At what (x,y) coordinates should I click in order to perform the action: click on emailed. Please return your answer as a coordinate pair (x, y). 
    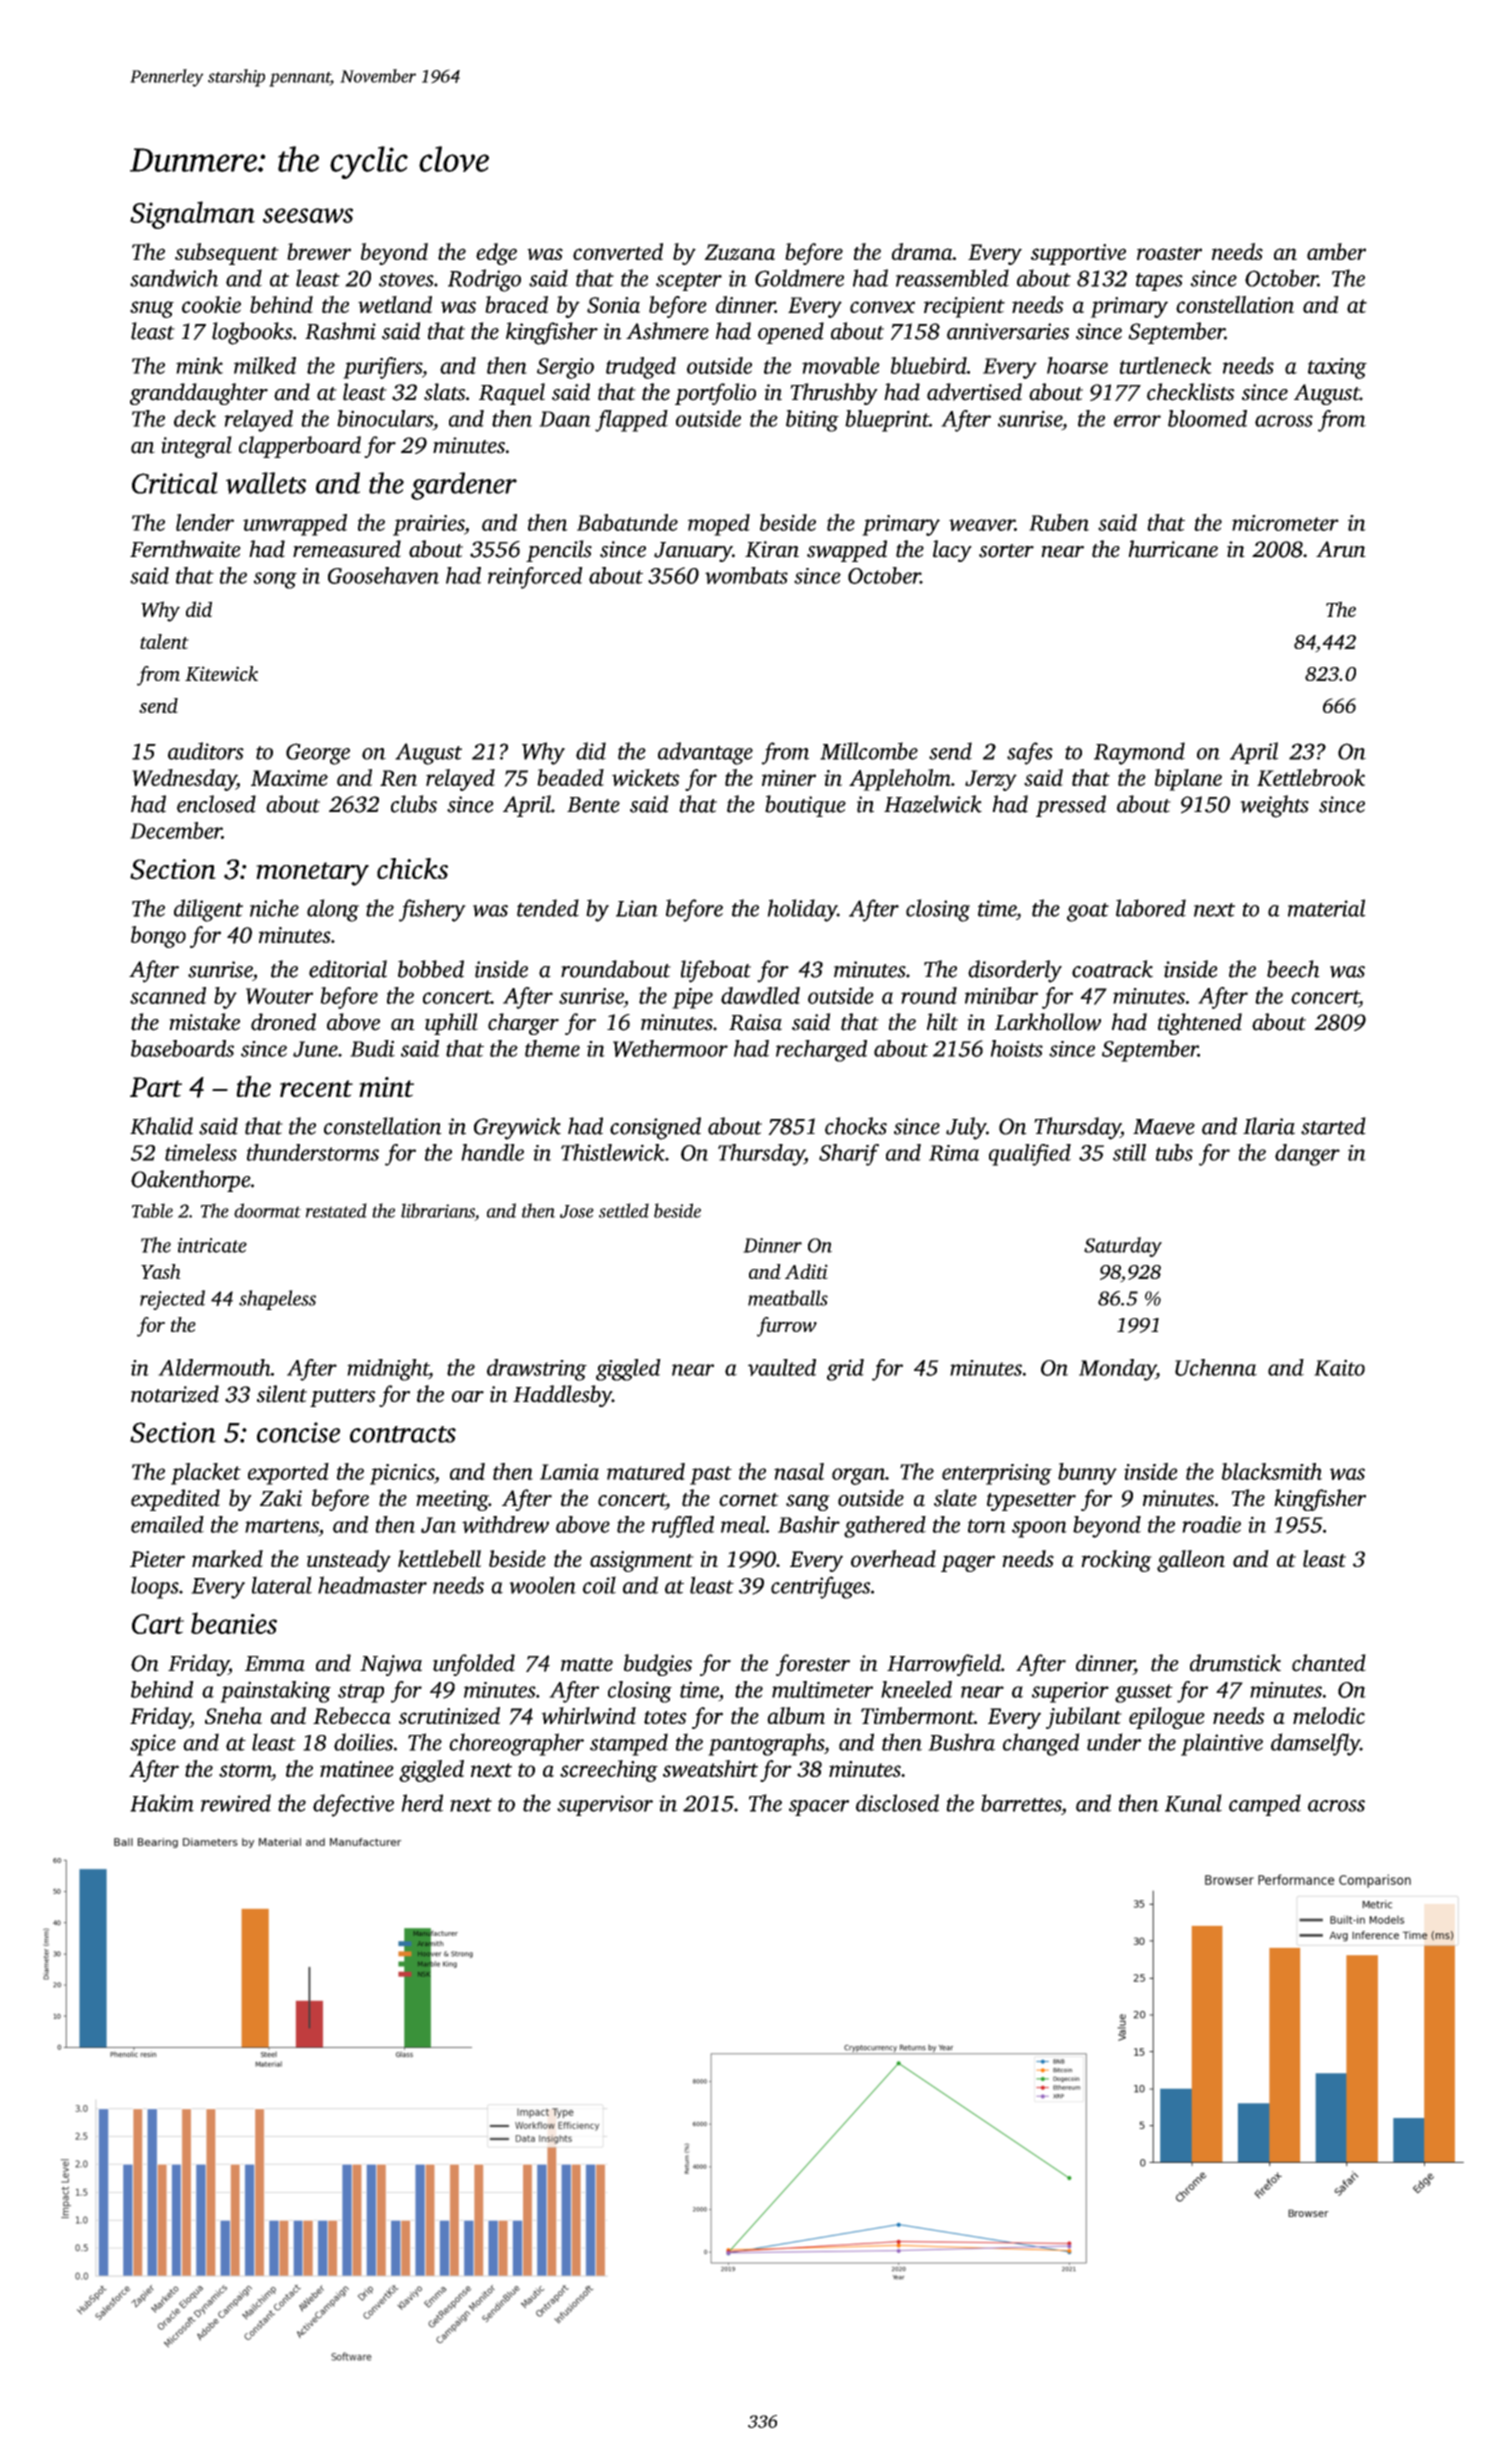
    Looking at the image, I should click on (167, 1524).
